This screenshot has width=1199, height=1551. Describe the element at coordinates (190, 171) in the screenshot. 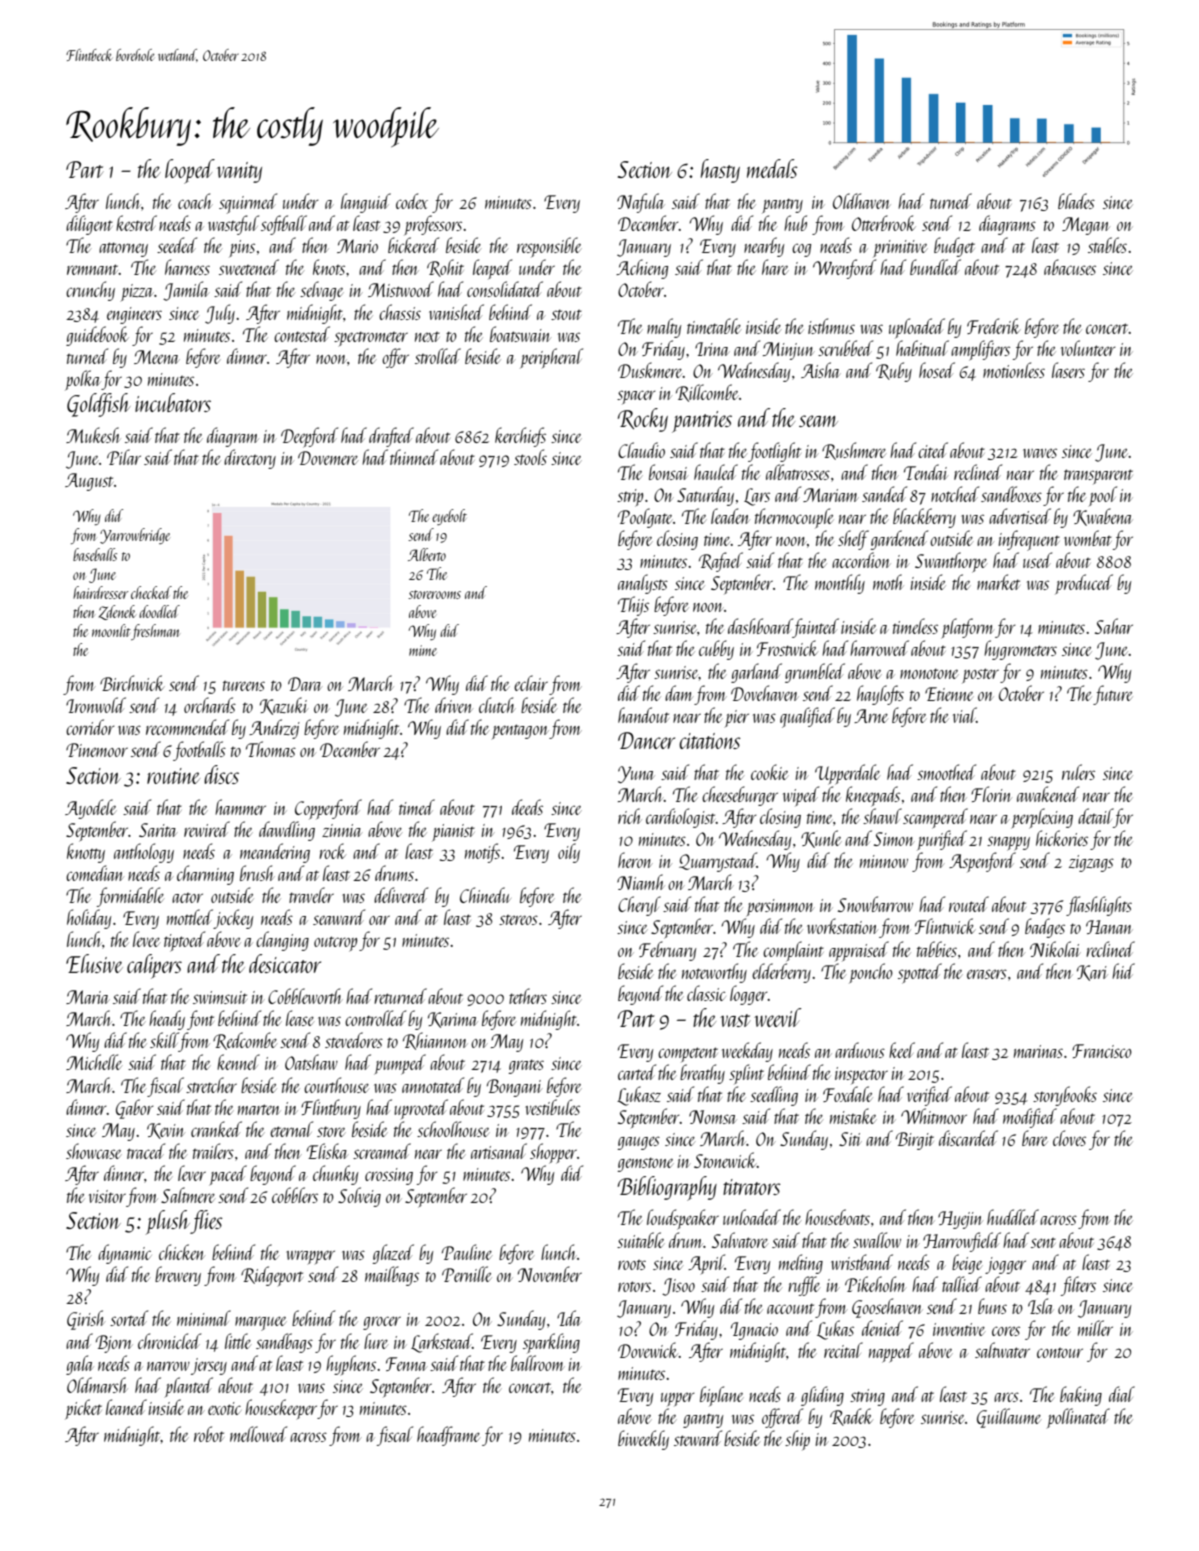

I see `looped` at that location.
